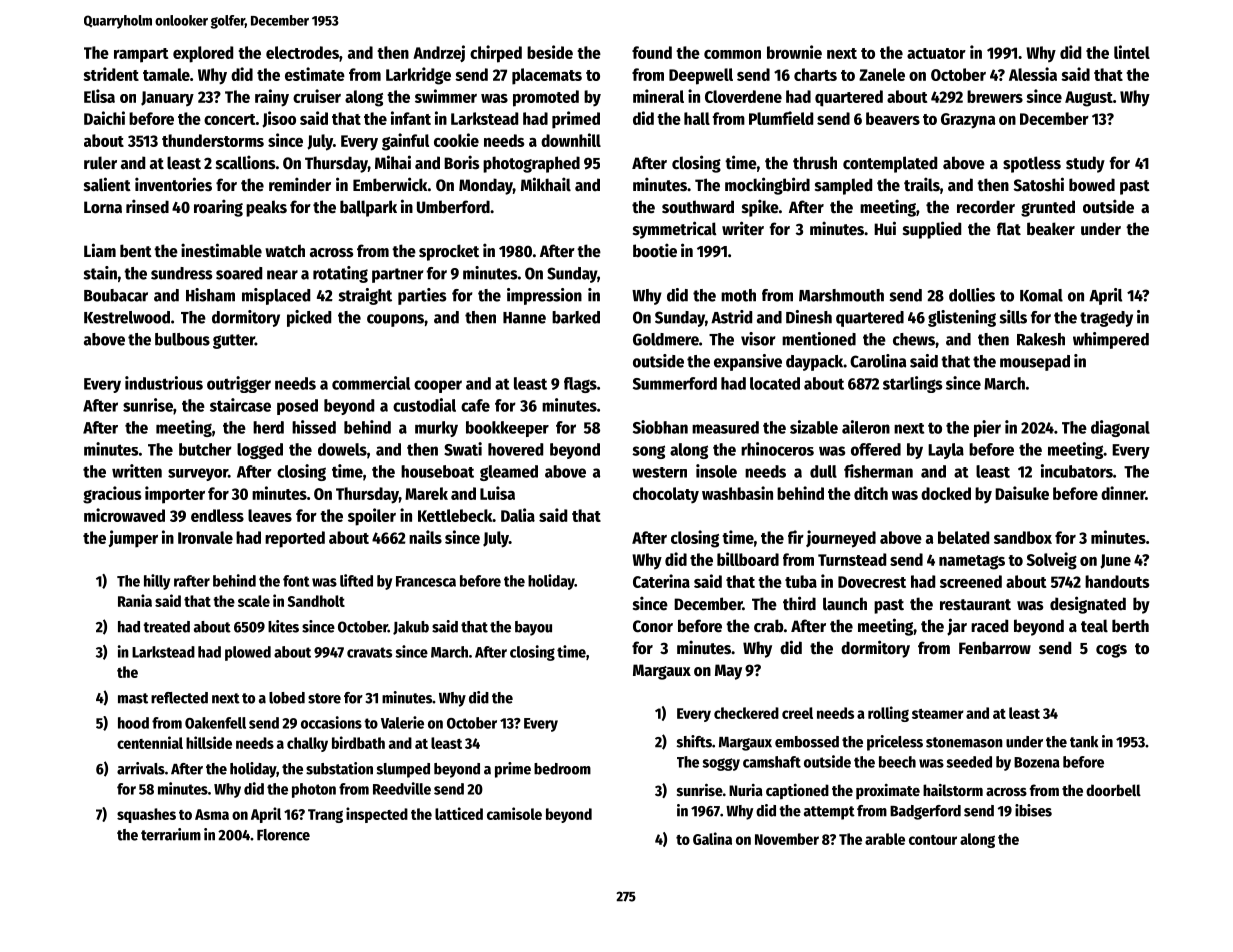 Image resolution: width=1233 pixels, height=952 pixels. I want to click on flat, so click(1009, 229).
